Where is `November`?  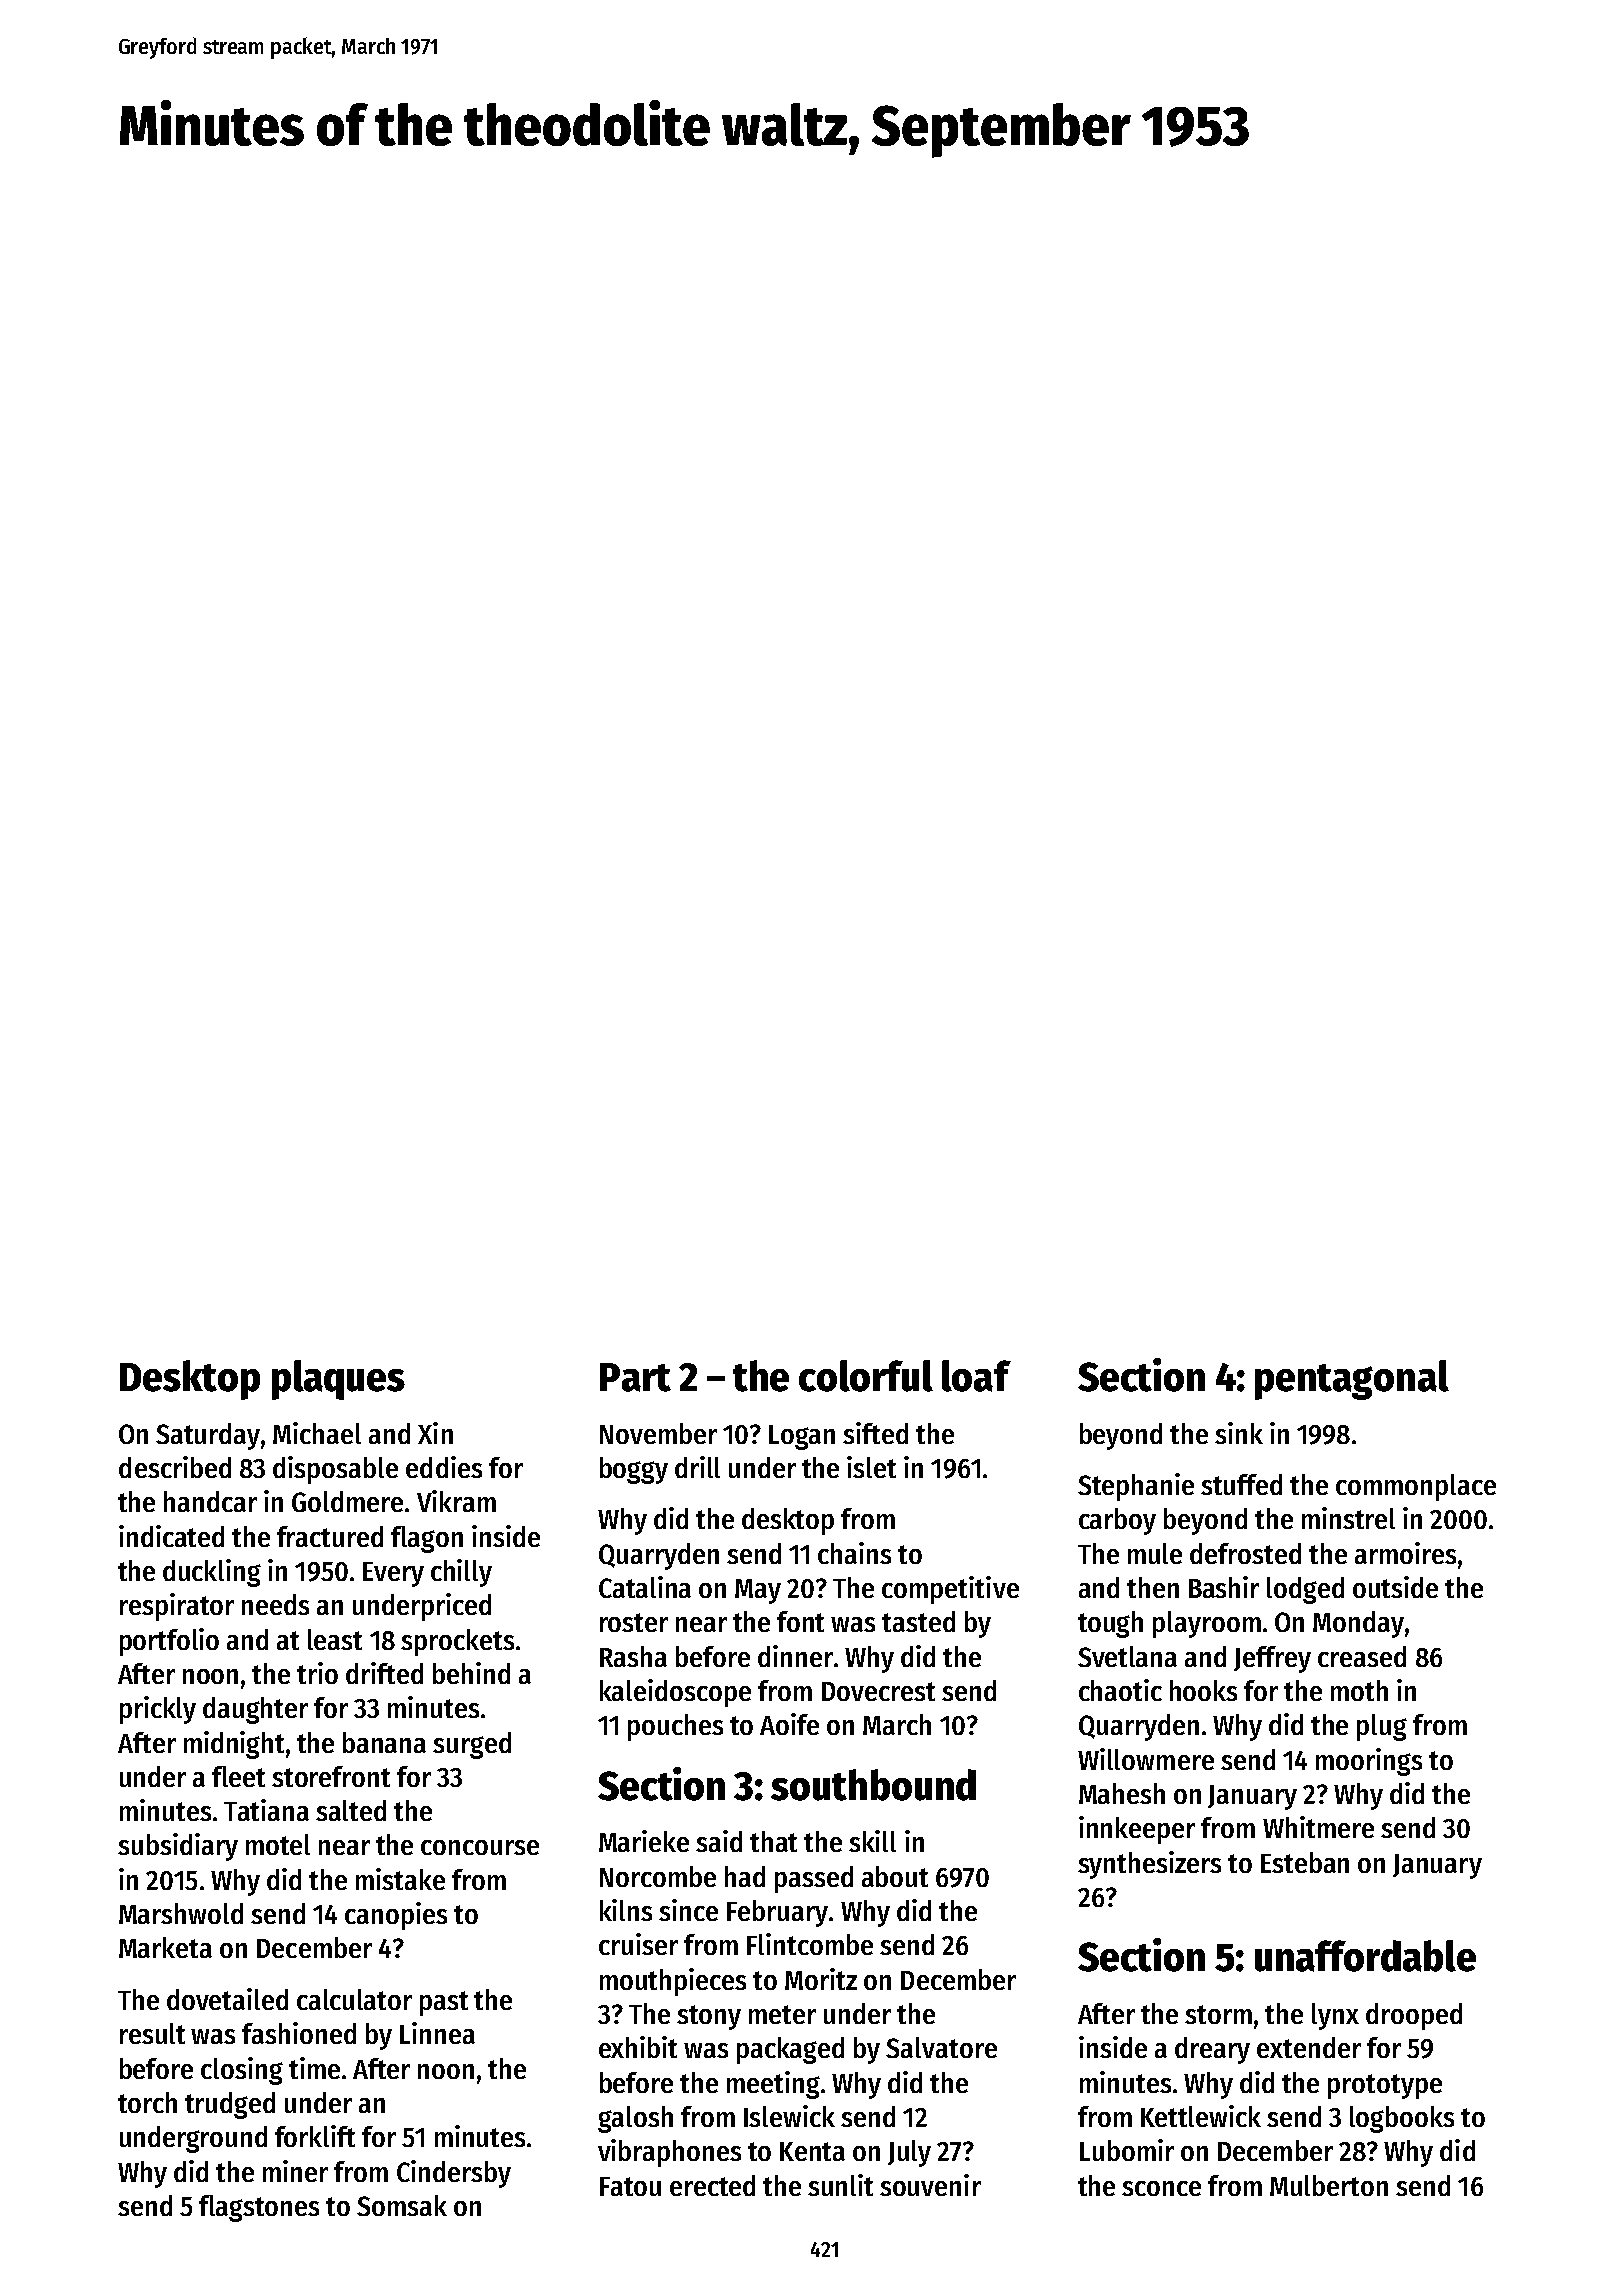
November is located at coordinates (658, 1433).
